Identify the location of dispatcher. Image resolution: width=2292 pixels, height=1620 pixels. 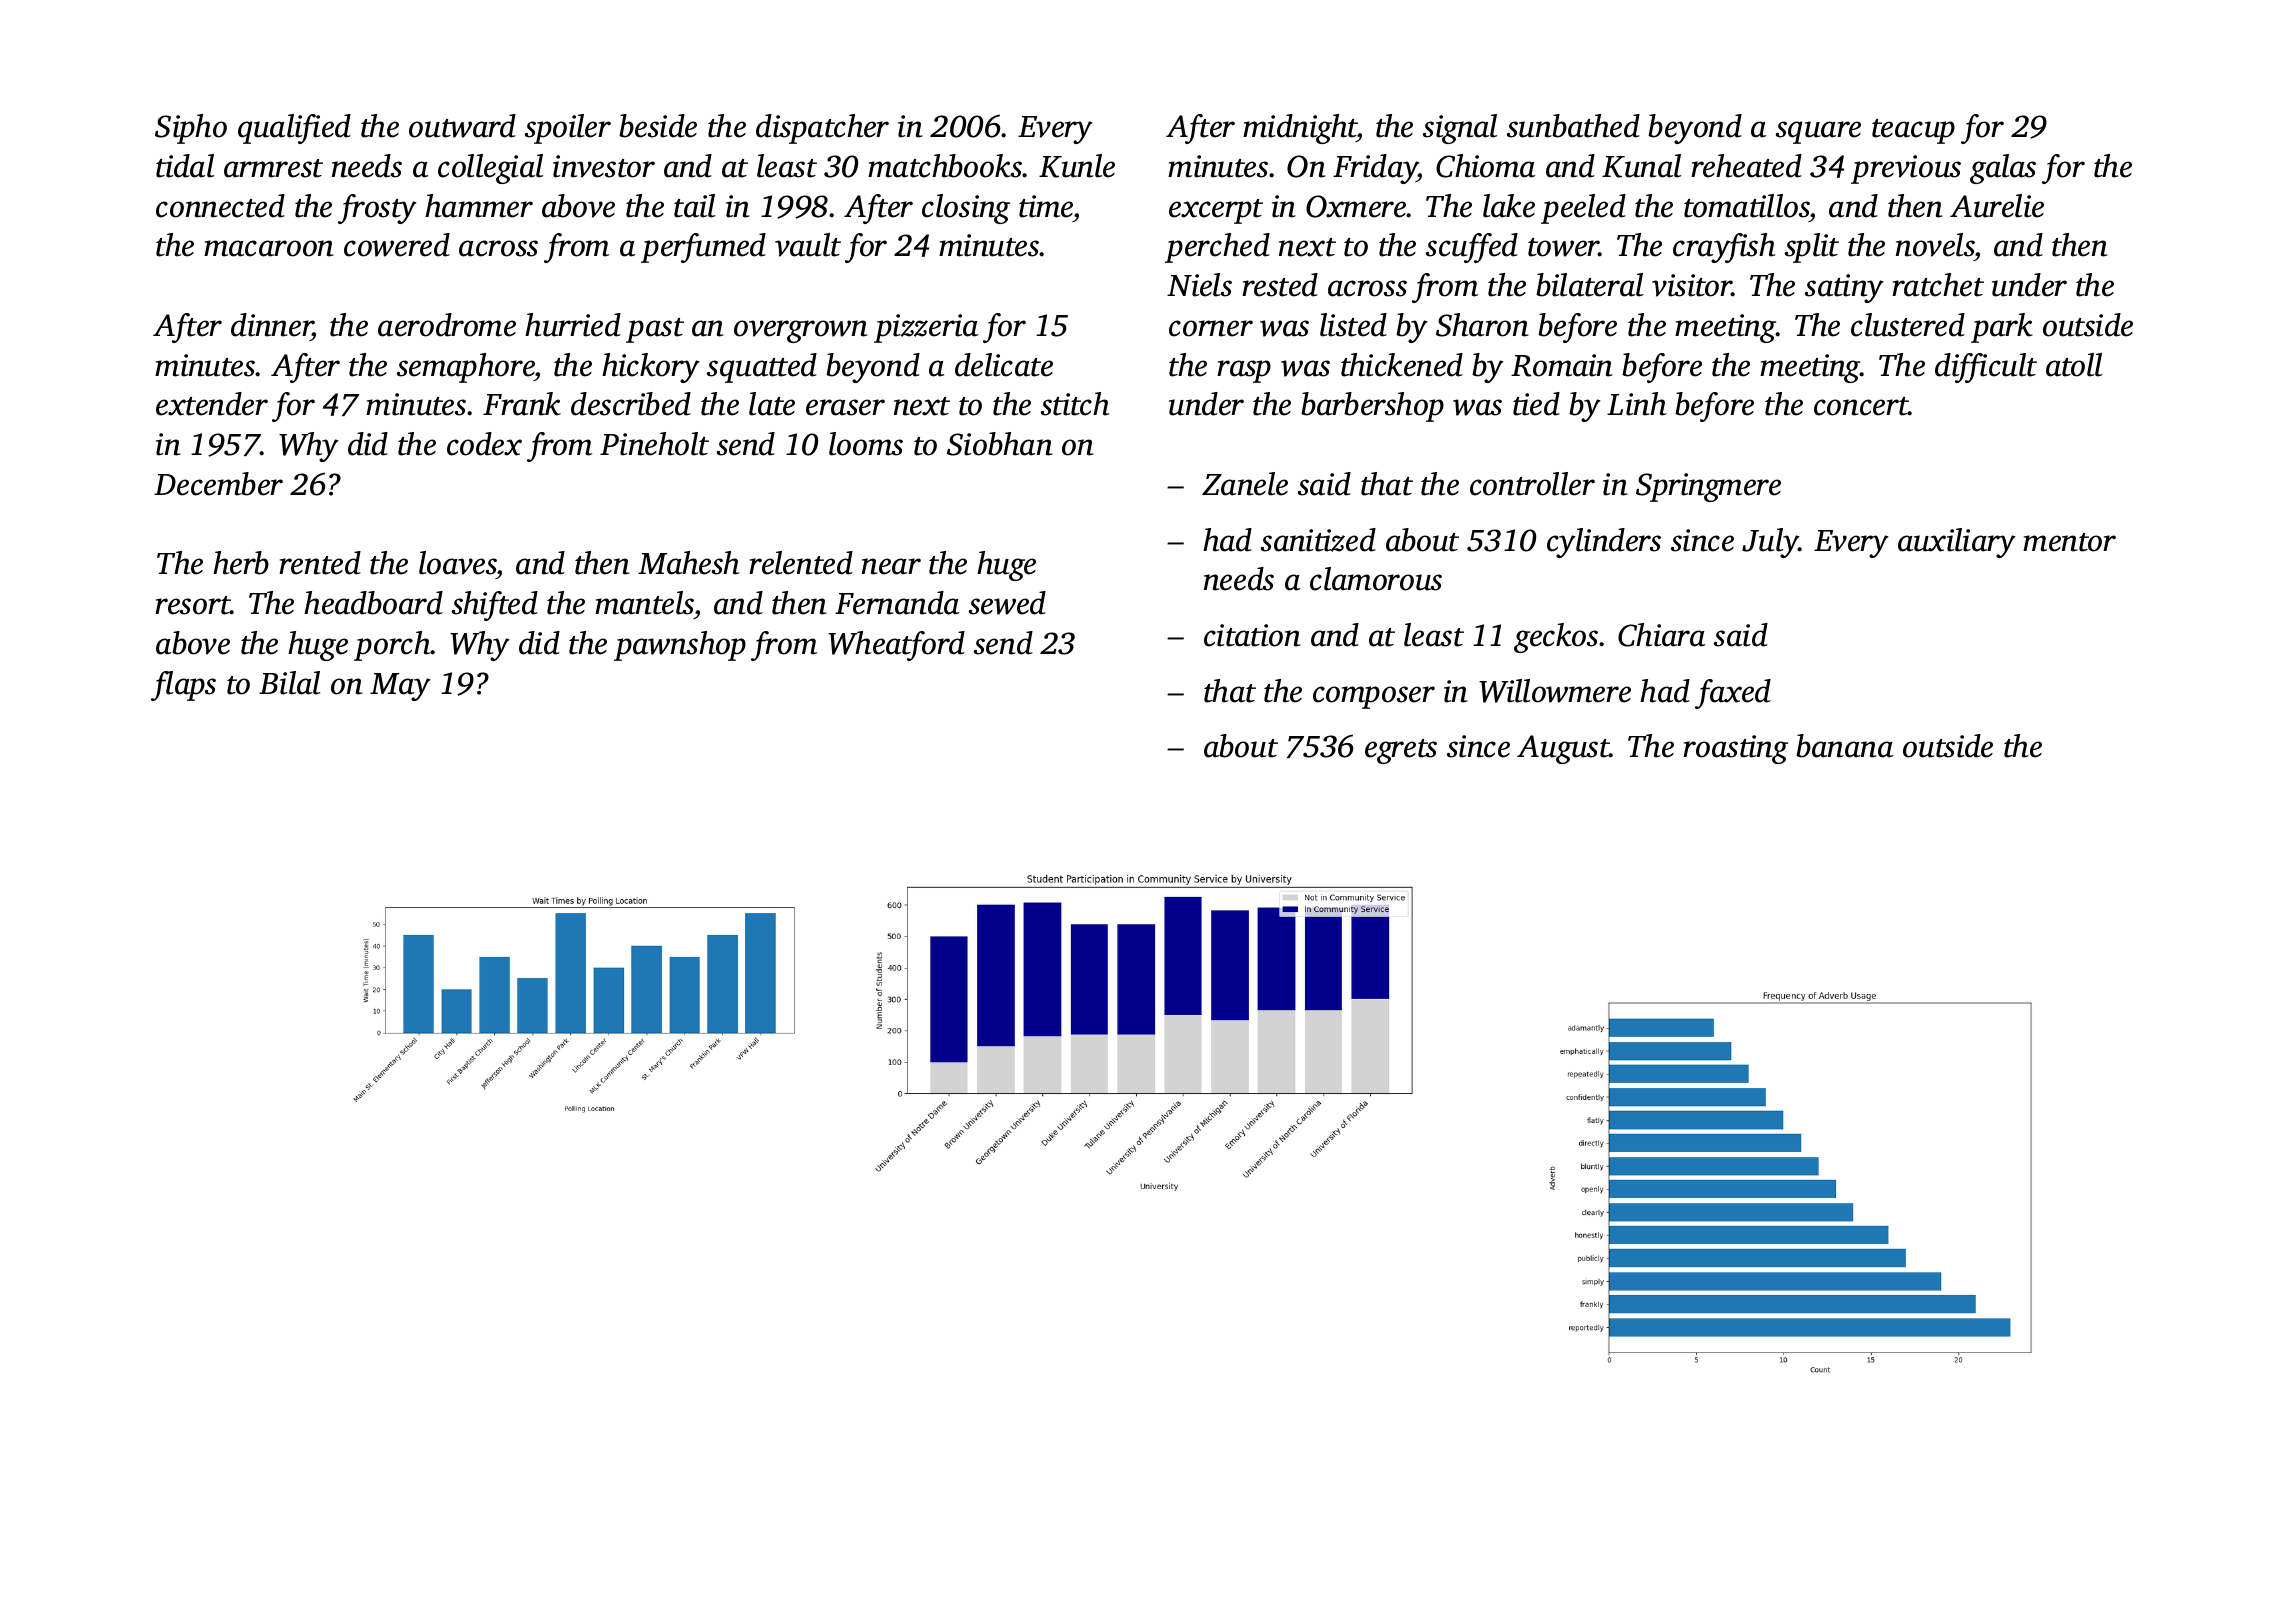
(822, 129).
